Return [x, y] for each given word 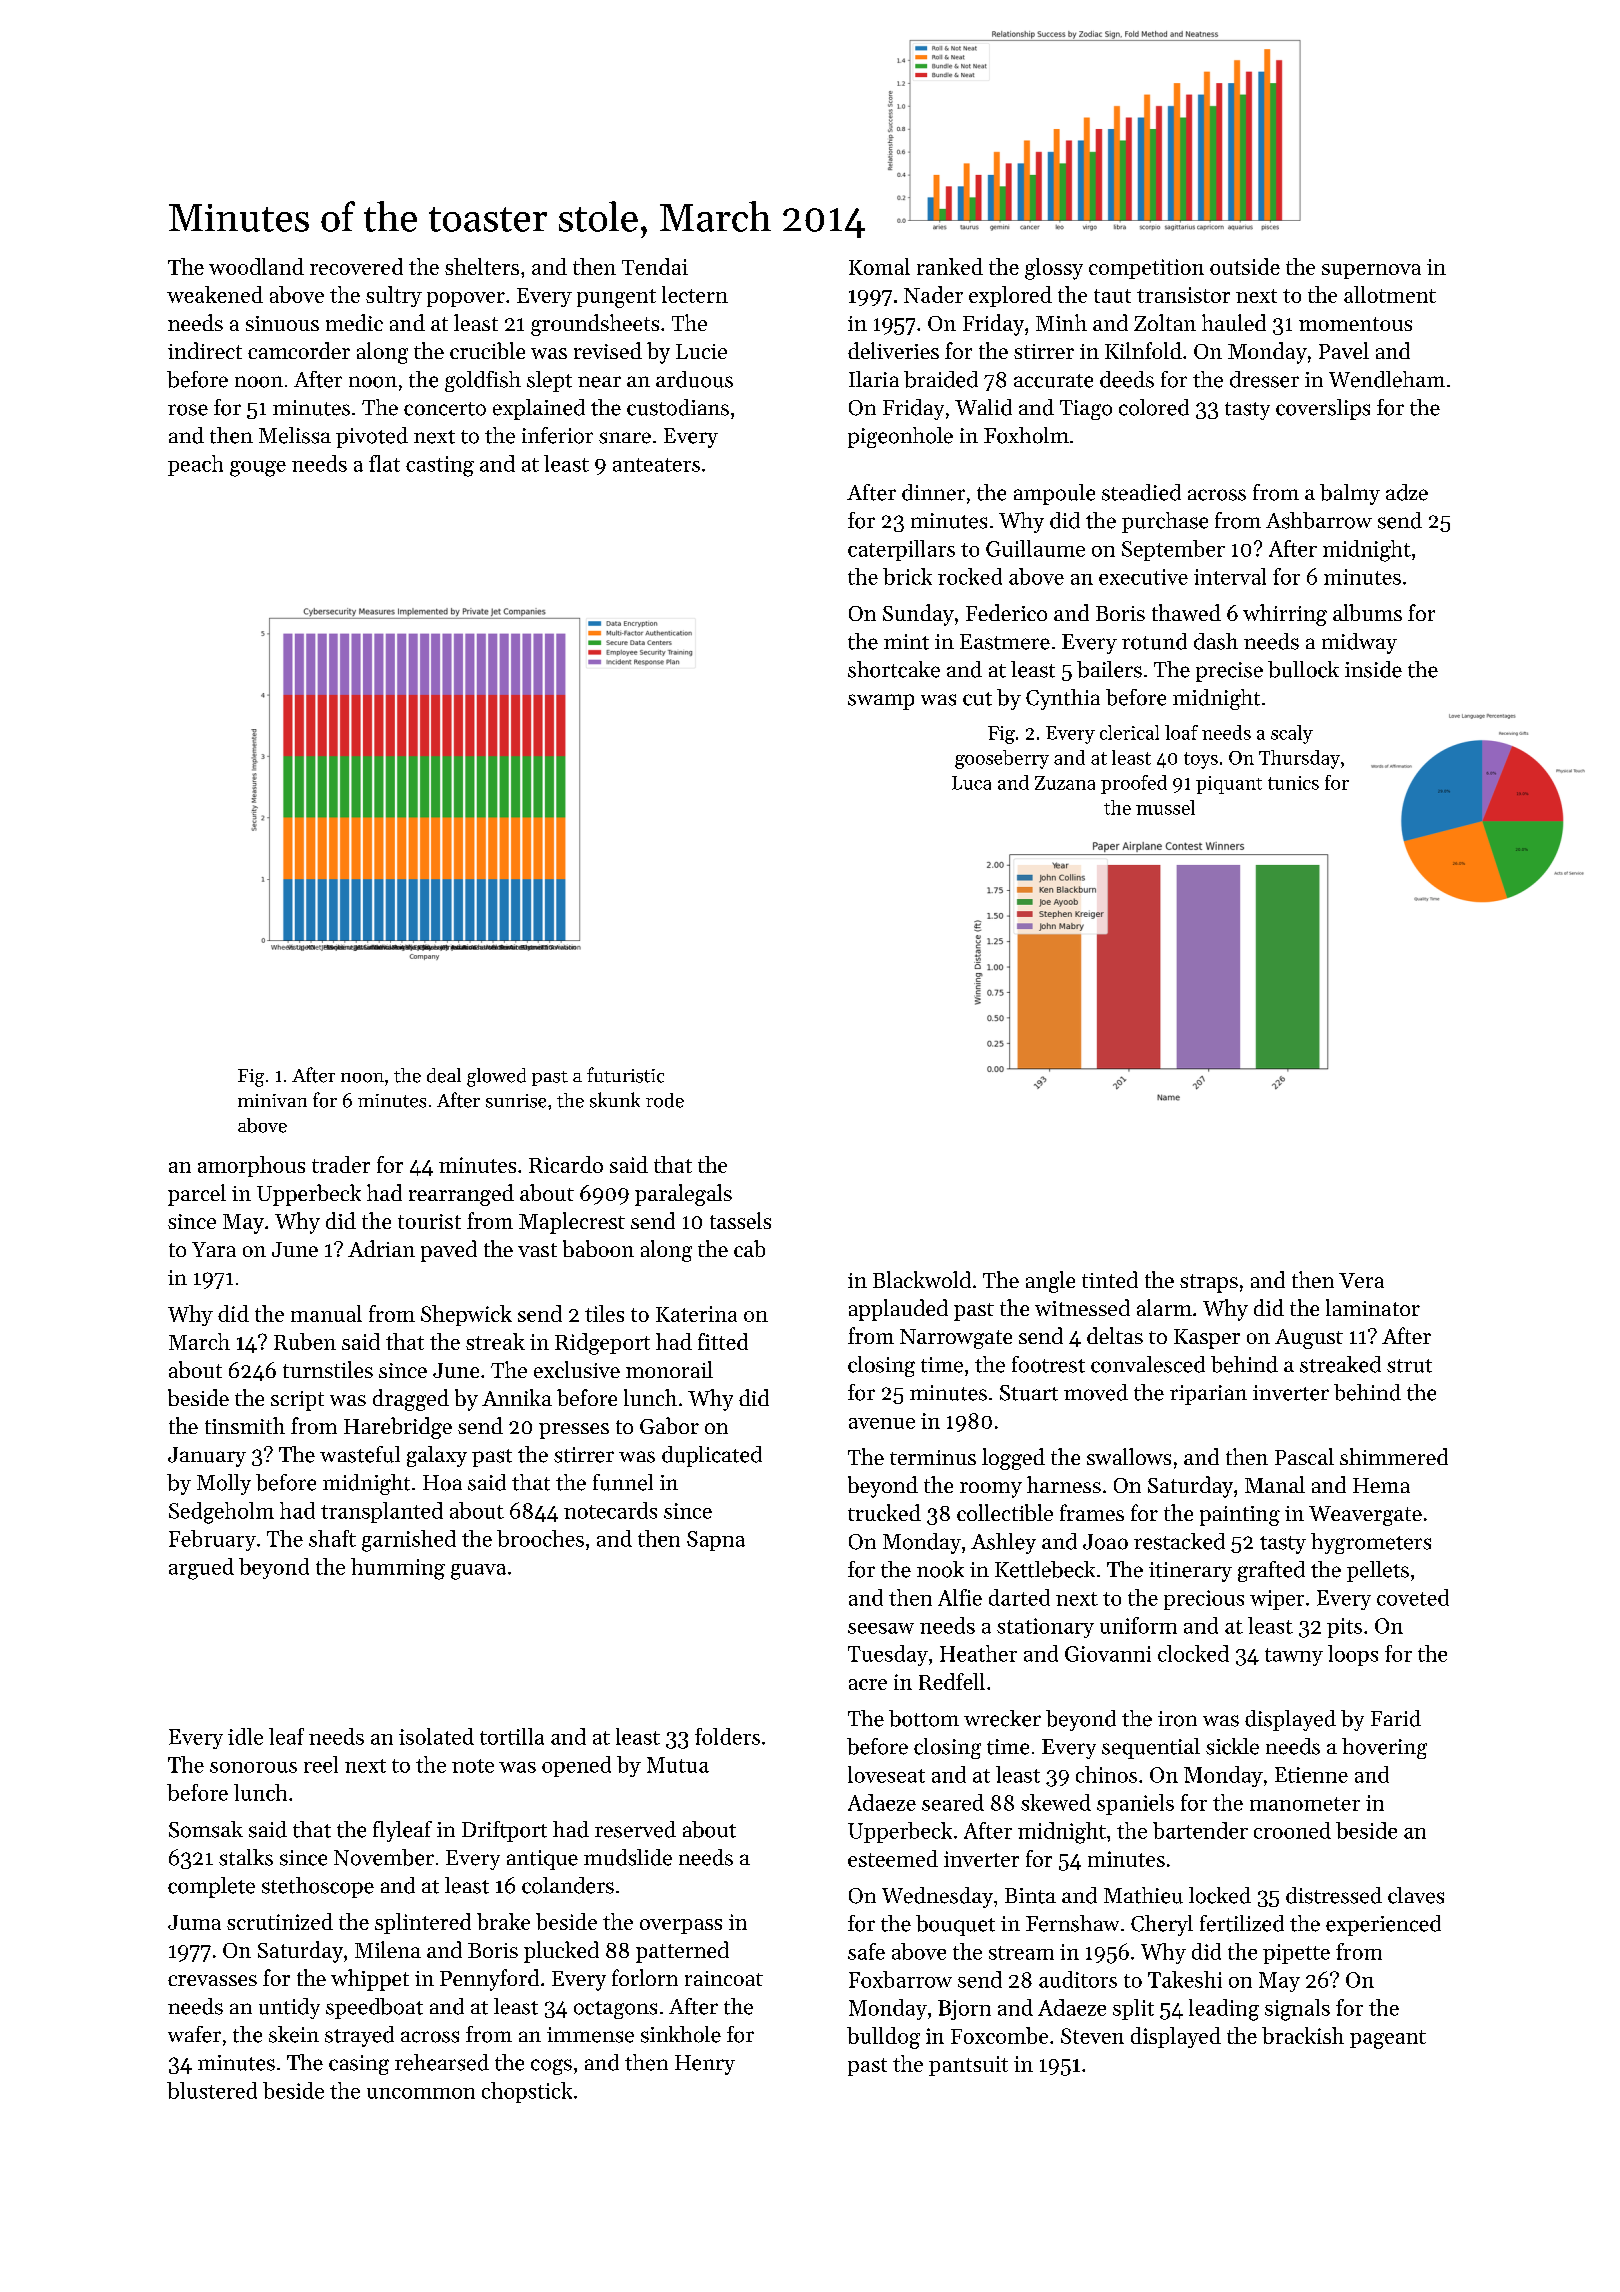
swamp [881, 702]
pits [1344, 1628]
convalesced [1148, 1364]
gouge [258, 469]
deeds [1127, 379]
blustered [212, 2090]
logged [1013, 1459]
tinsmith [245, 1425]
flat [384, 463]
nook [940, 1569]
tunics [1293, 783]
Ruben [305, 1341]
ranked [950, 266]
